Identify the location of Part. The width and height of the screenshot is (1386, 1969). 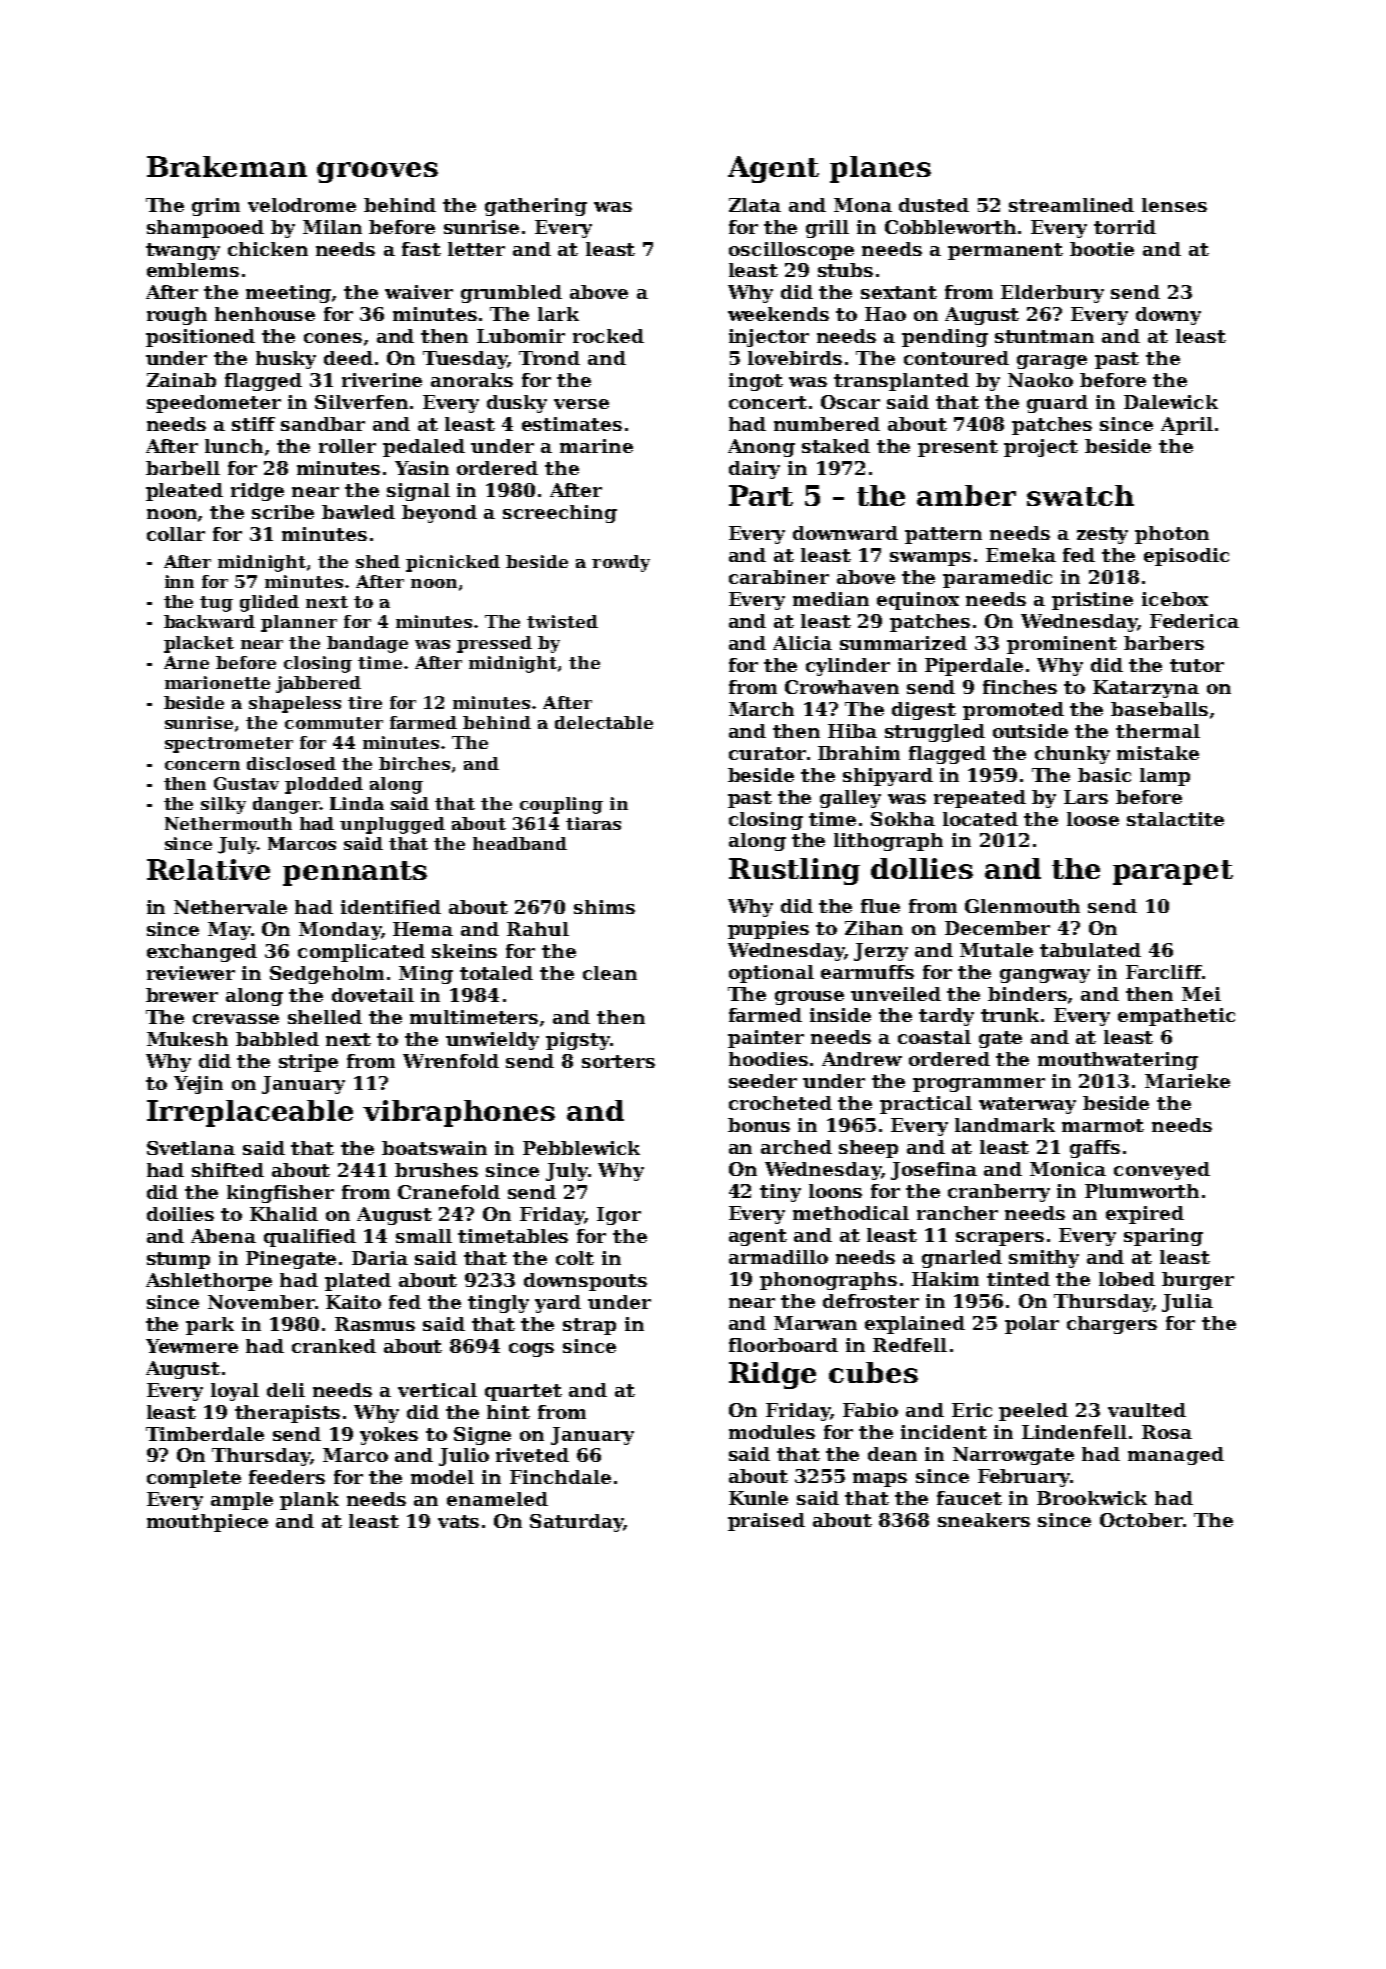
(761, 495).
